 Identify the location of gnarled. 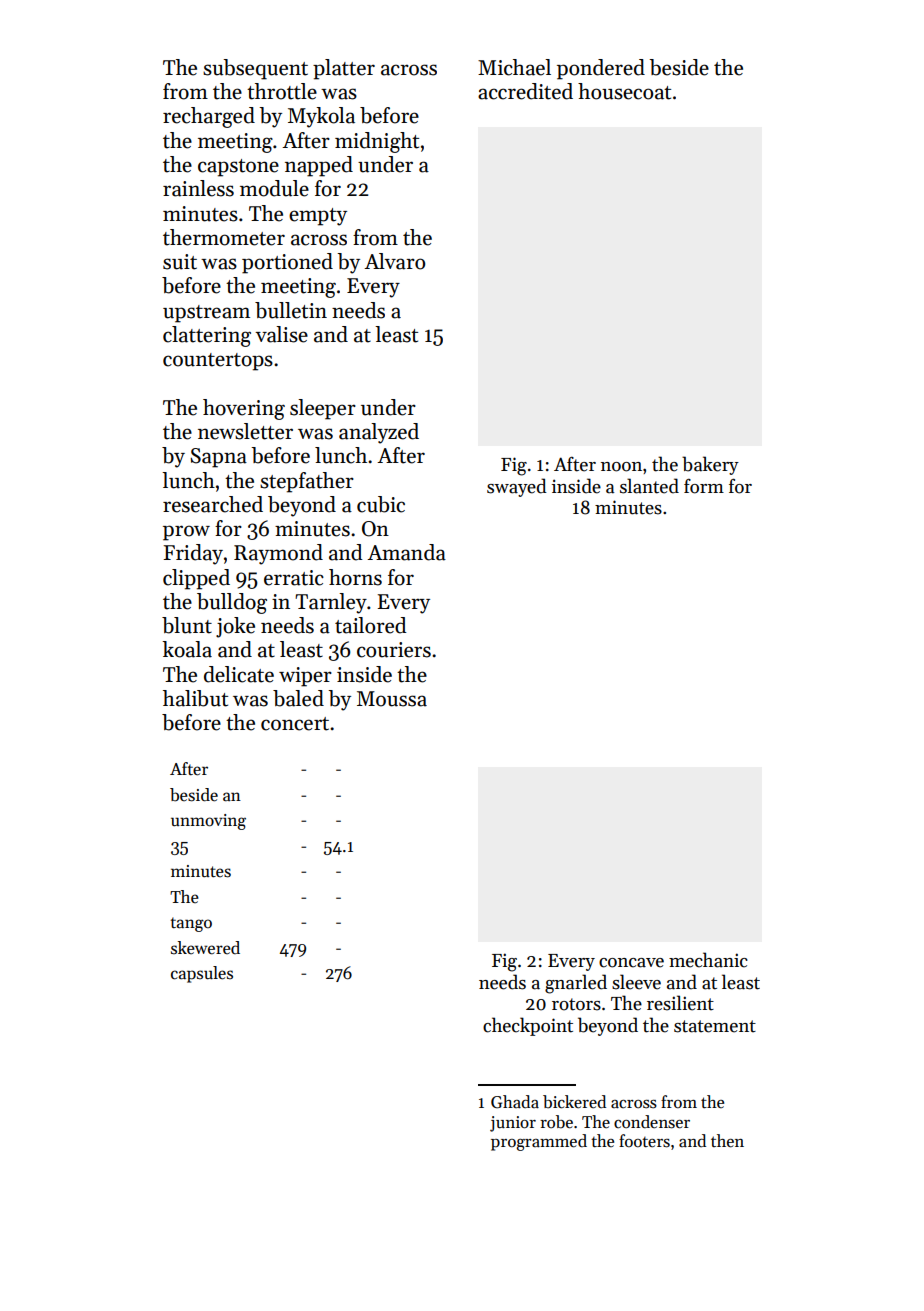
(576, 984).
